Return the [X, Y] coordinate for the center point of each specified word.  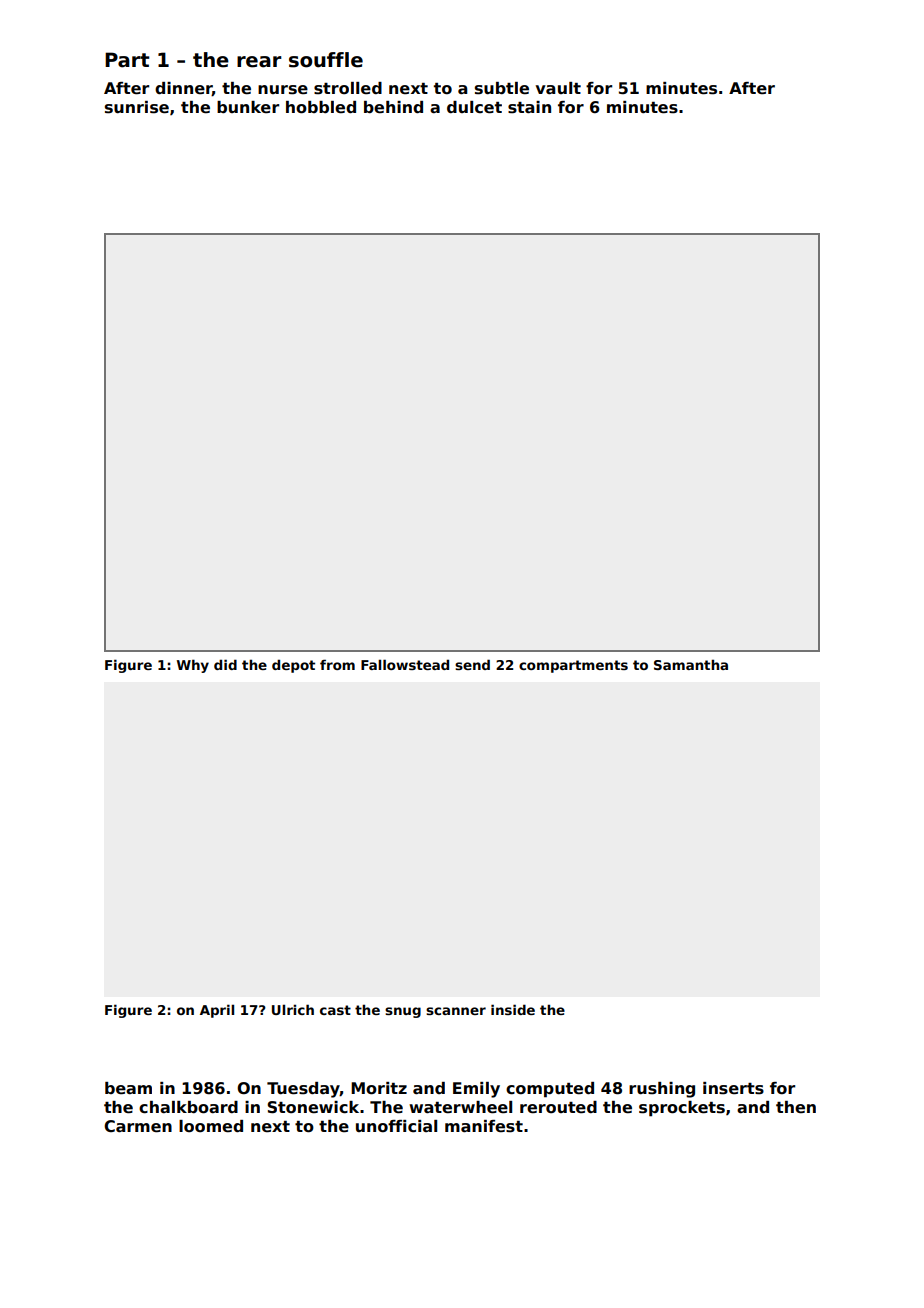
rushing [662, 1090]
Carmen [138, 1126]
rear [259, 62]
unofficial [396, 1126]
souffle [326, 60]
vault [558, 88]
